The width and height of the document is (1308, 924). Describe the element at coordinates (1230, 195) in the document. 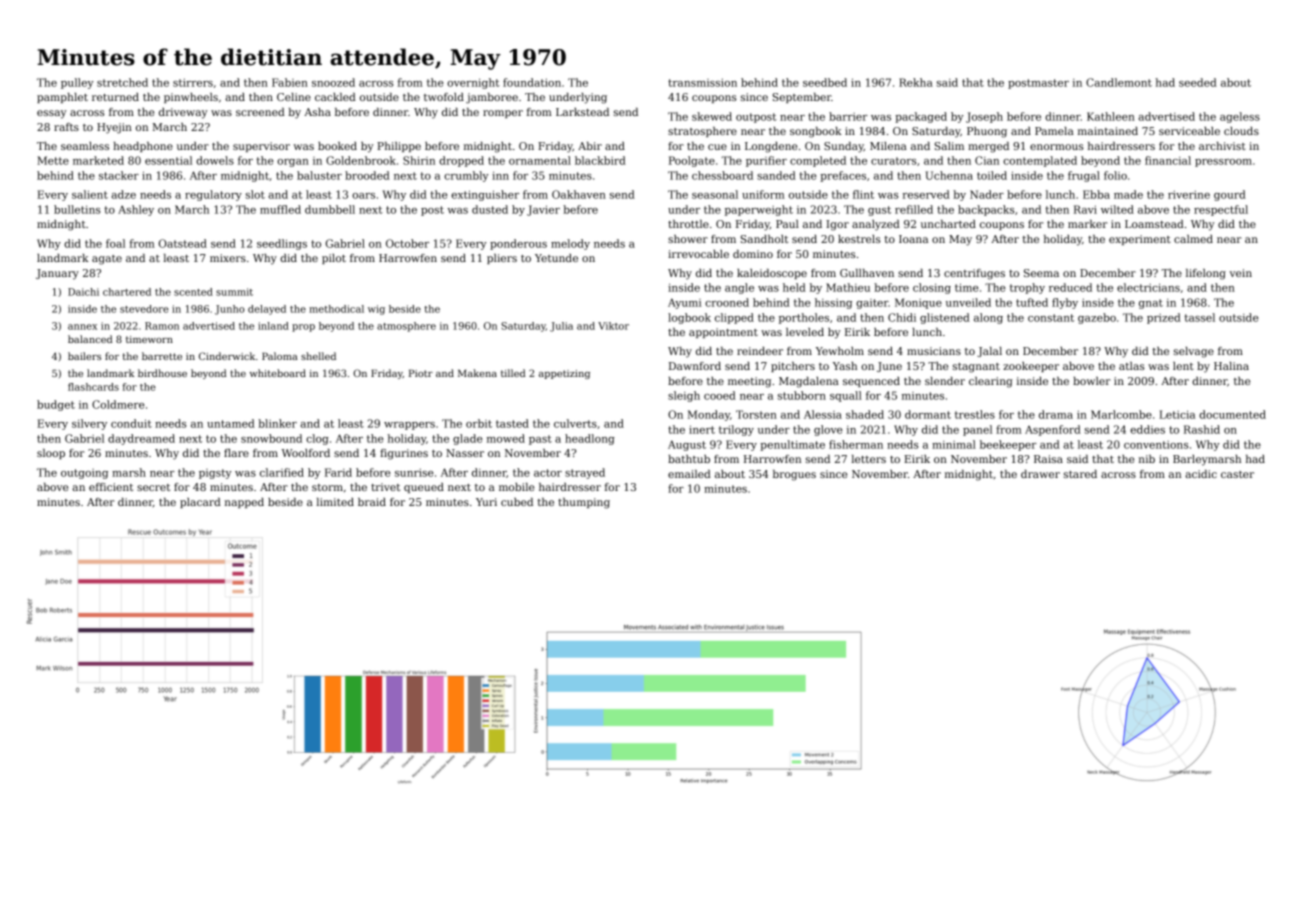

I see `gourd` at that location.
